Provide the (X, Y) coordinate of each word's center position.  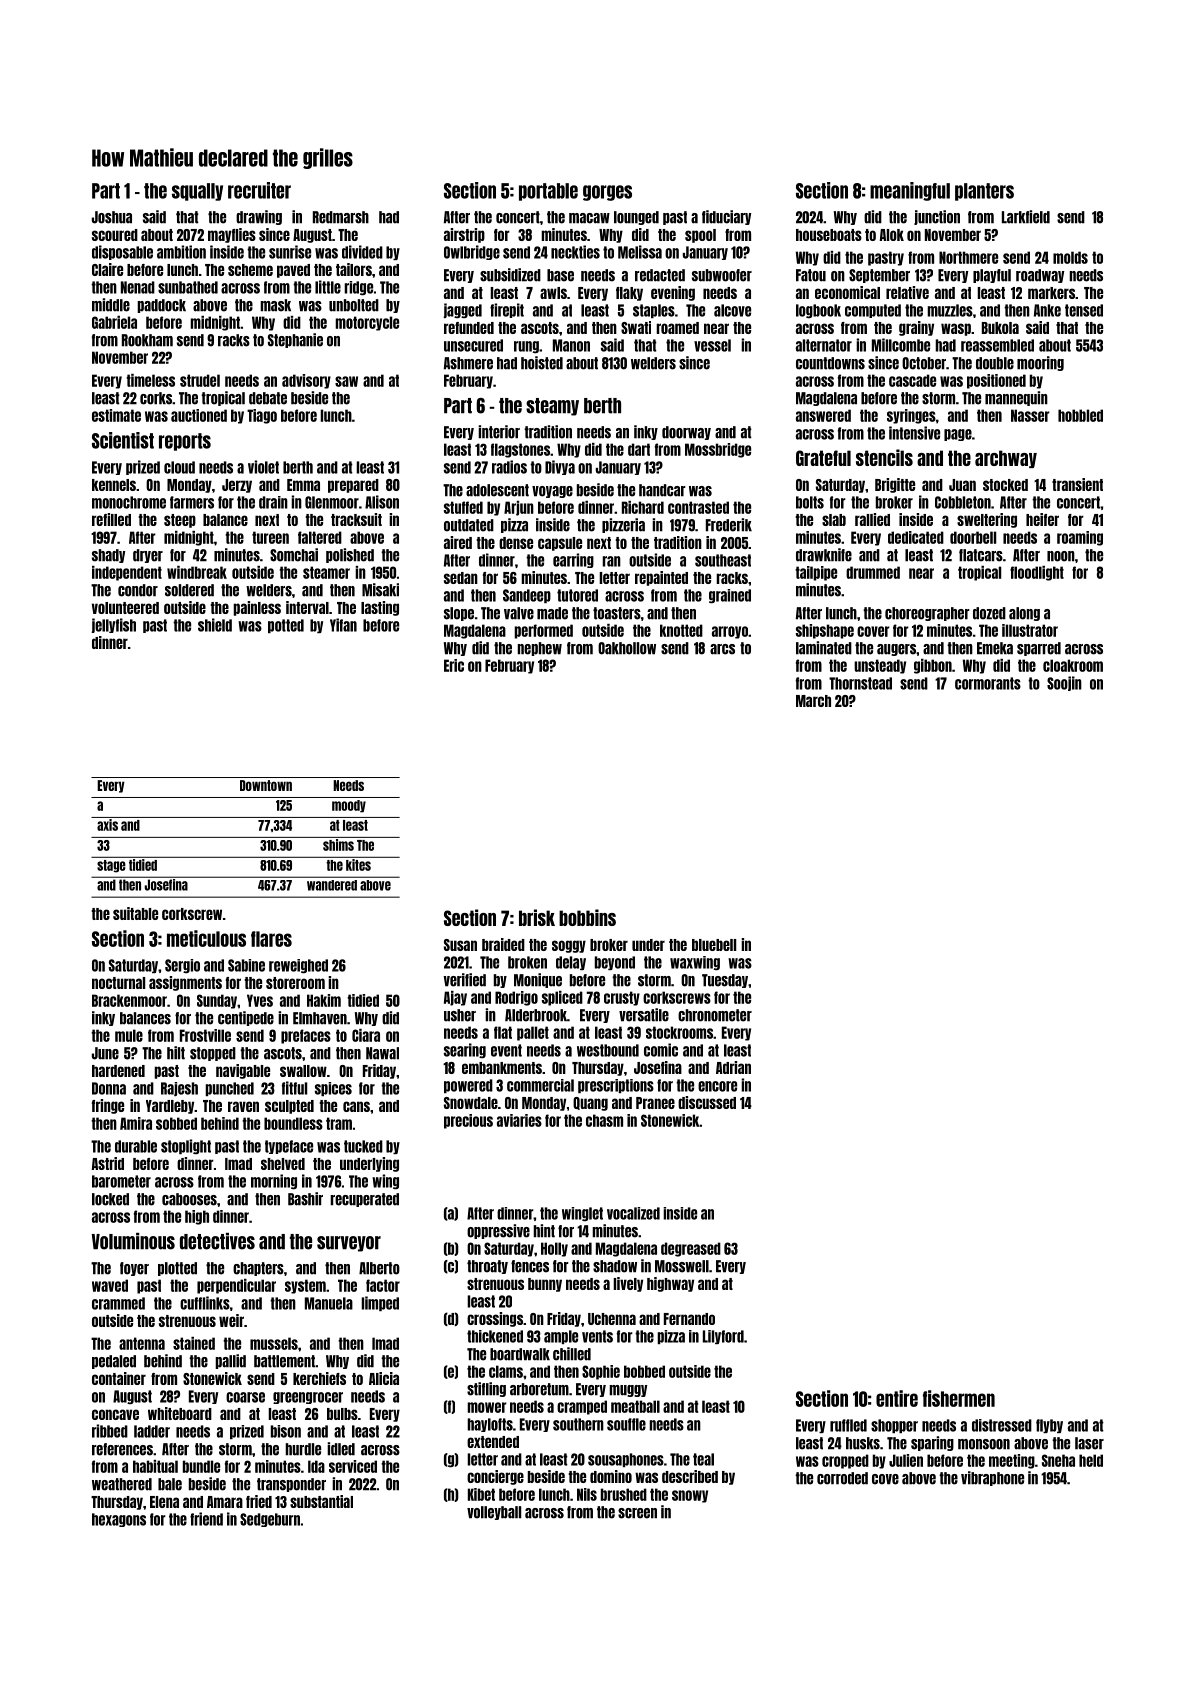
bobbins (587, 917)
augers (896, 650)
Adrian (733, 1067)
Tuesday (725, 981)
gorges (607, 193)
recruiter (259, 190)
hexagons (119, 1520)
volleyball (494, 1513)
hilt (176, 1053)
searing (465, 1050)
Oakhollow (627, 648)
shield (215, 625)
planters (984, 192)
